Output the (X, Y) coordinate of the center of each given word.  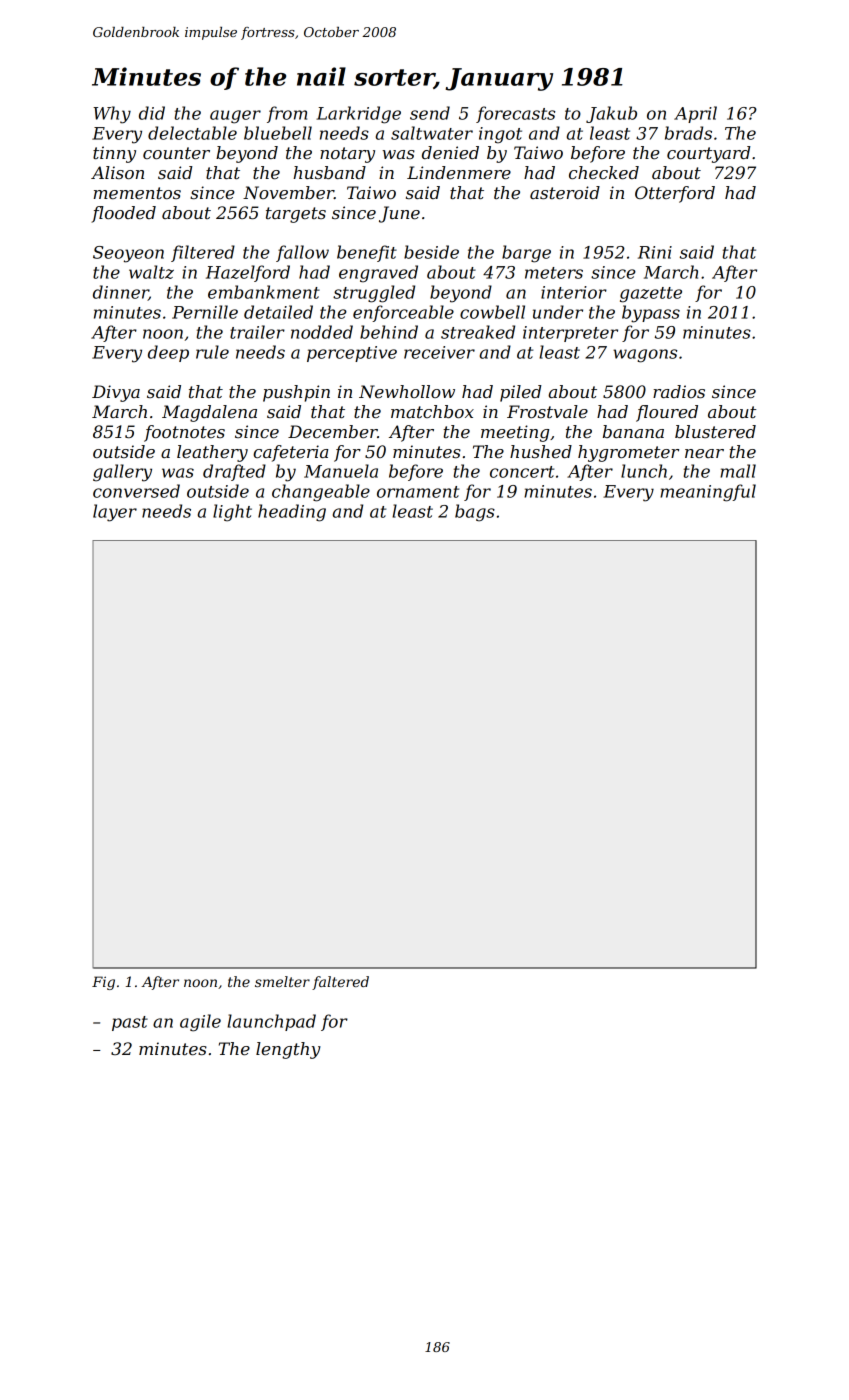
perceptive (352, 354)
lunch (644, 471)
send (430, 113)
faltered (340, 983)
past (130, 1023)
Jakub (611, 114)
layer (115, 513)
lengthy (288, 1050)
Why (112, 115)
